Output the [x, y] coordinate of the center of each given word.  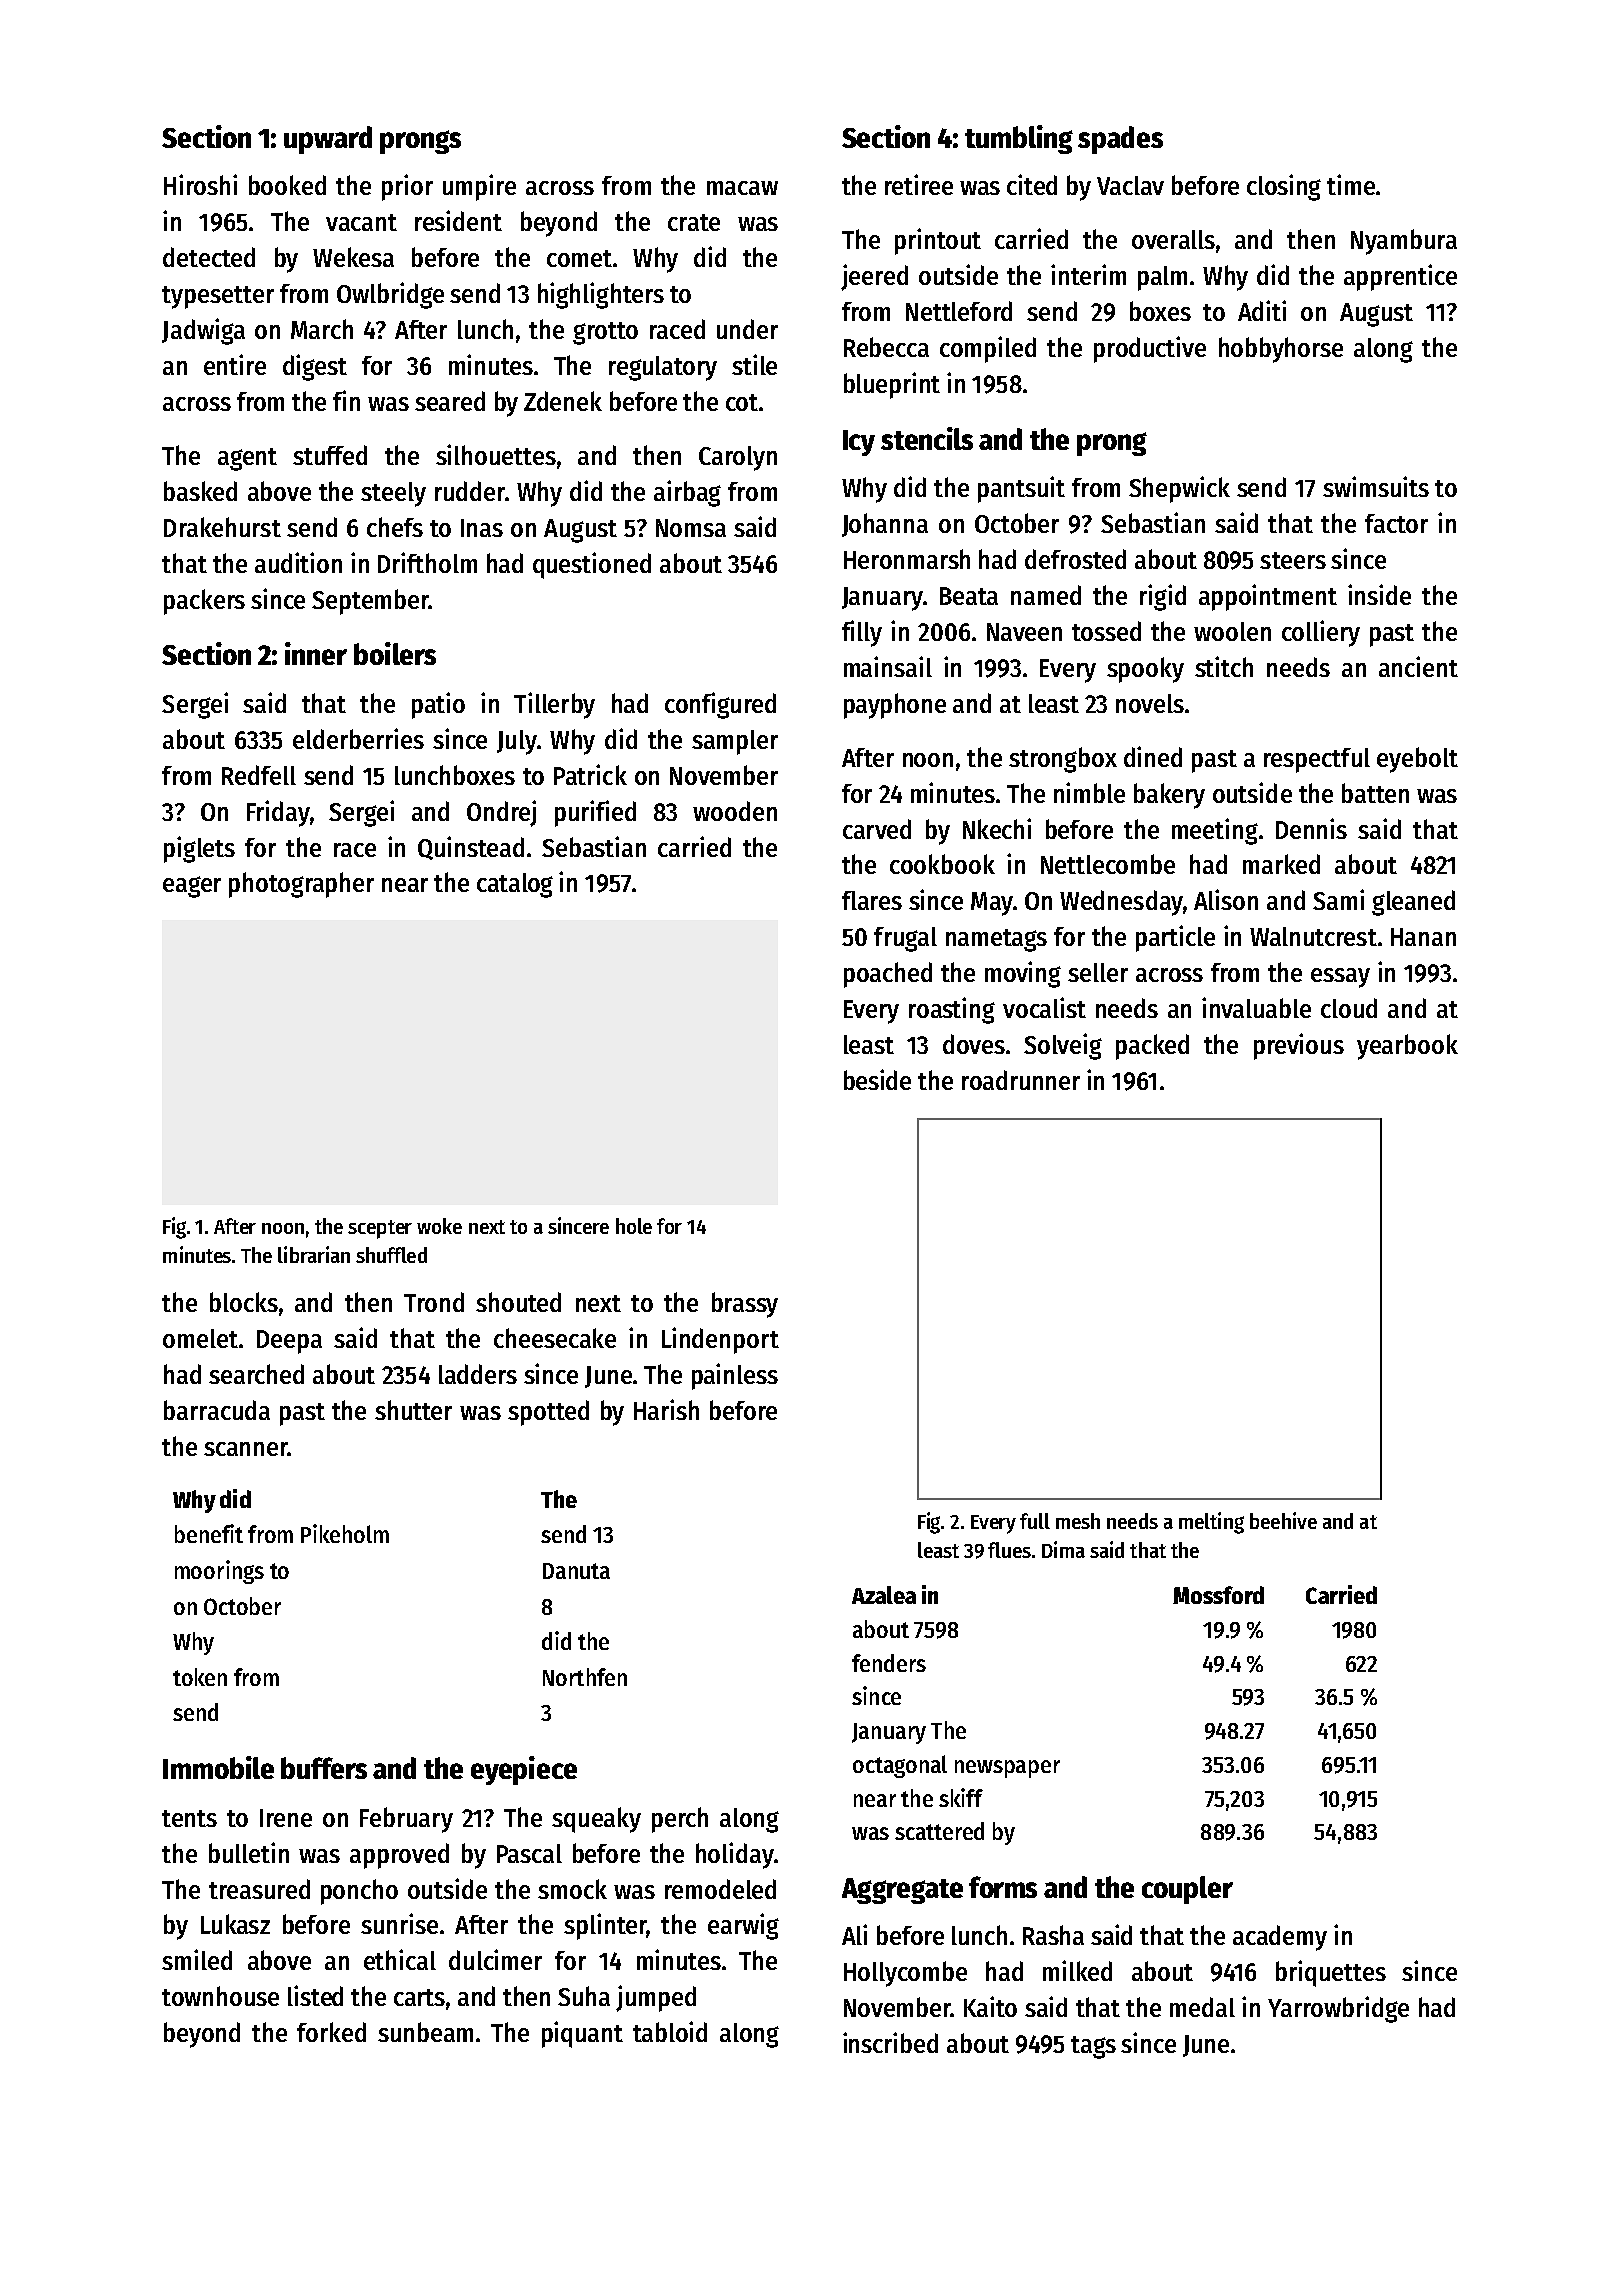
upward [328, 140]
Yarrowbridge [1338, 2009]
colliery [1321, 633]
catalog [515, 885]
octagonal [900, 1766]
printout [938, 241]
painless [735, 1376]
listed [315, 1995]
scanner [245, 1449]
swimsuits [1376, 486]
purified [595, 813]
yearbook [1407, 1047]
